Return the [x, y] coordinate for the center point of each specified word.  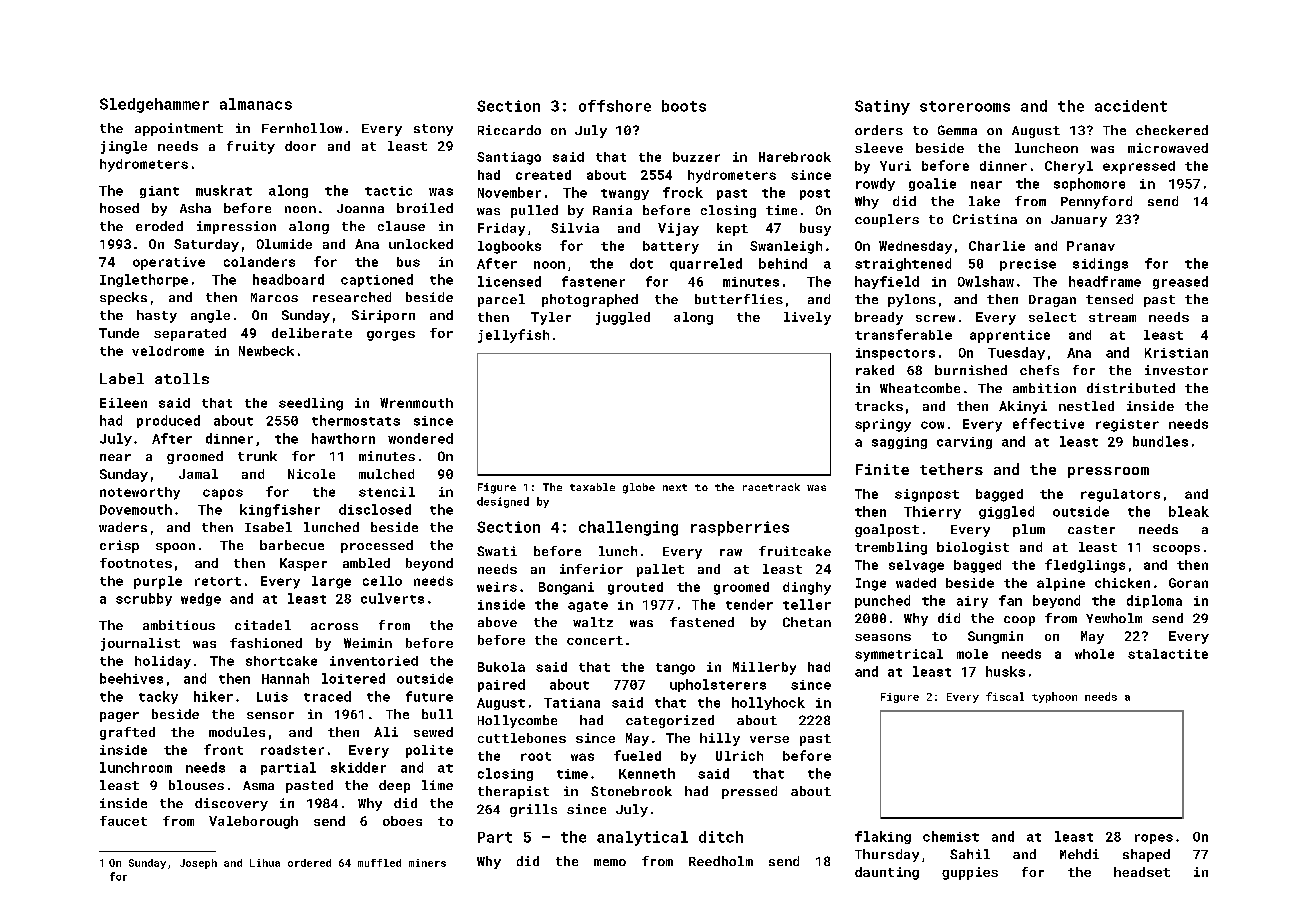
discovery [231, 804]
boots [684, 106]
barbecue [292, 545]
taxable [592, 487]
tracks [879, 406]
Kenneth [647, 773]
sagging [899, 443]
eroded [159, 226]
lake [984, 201]
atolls [182, 378]
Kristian [1176, 353]
